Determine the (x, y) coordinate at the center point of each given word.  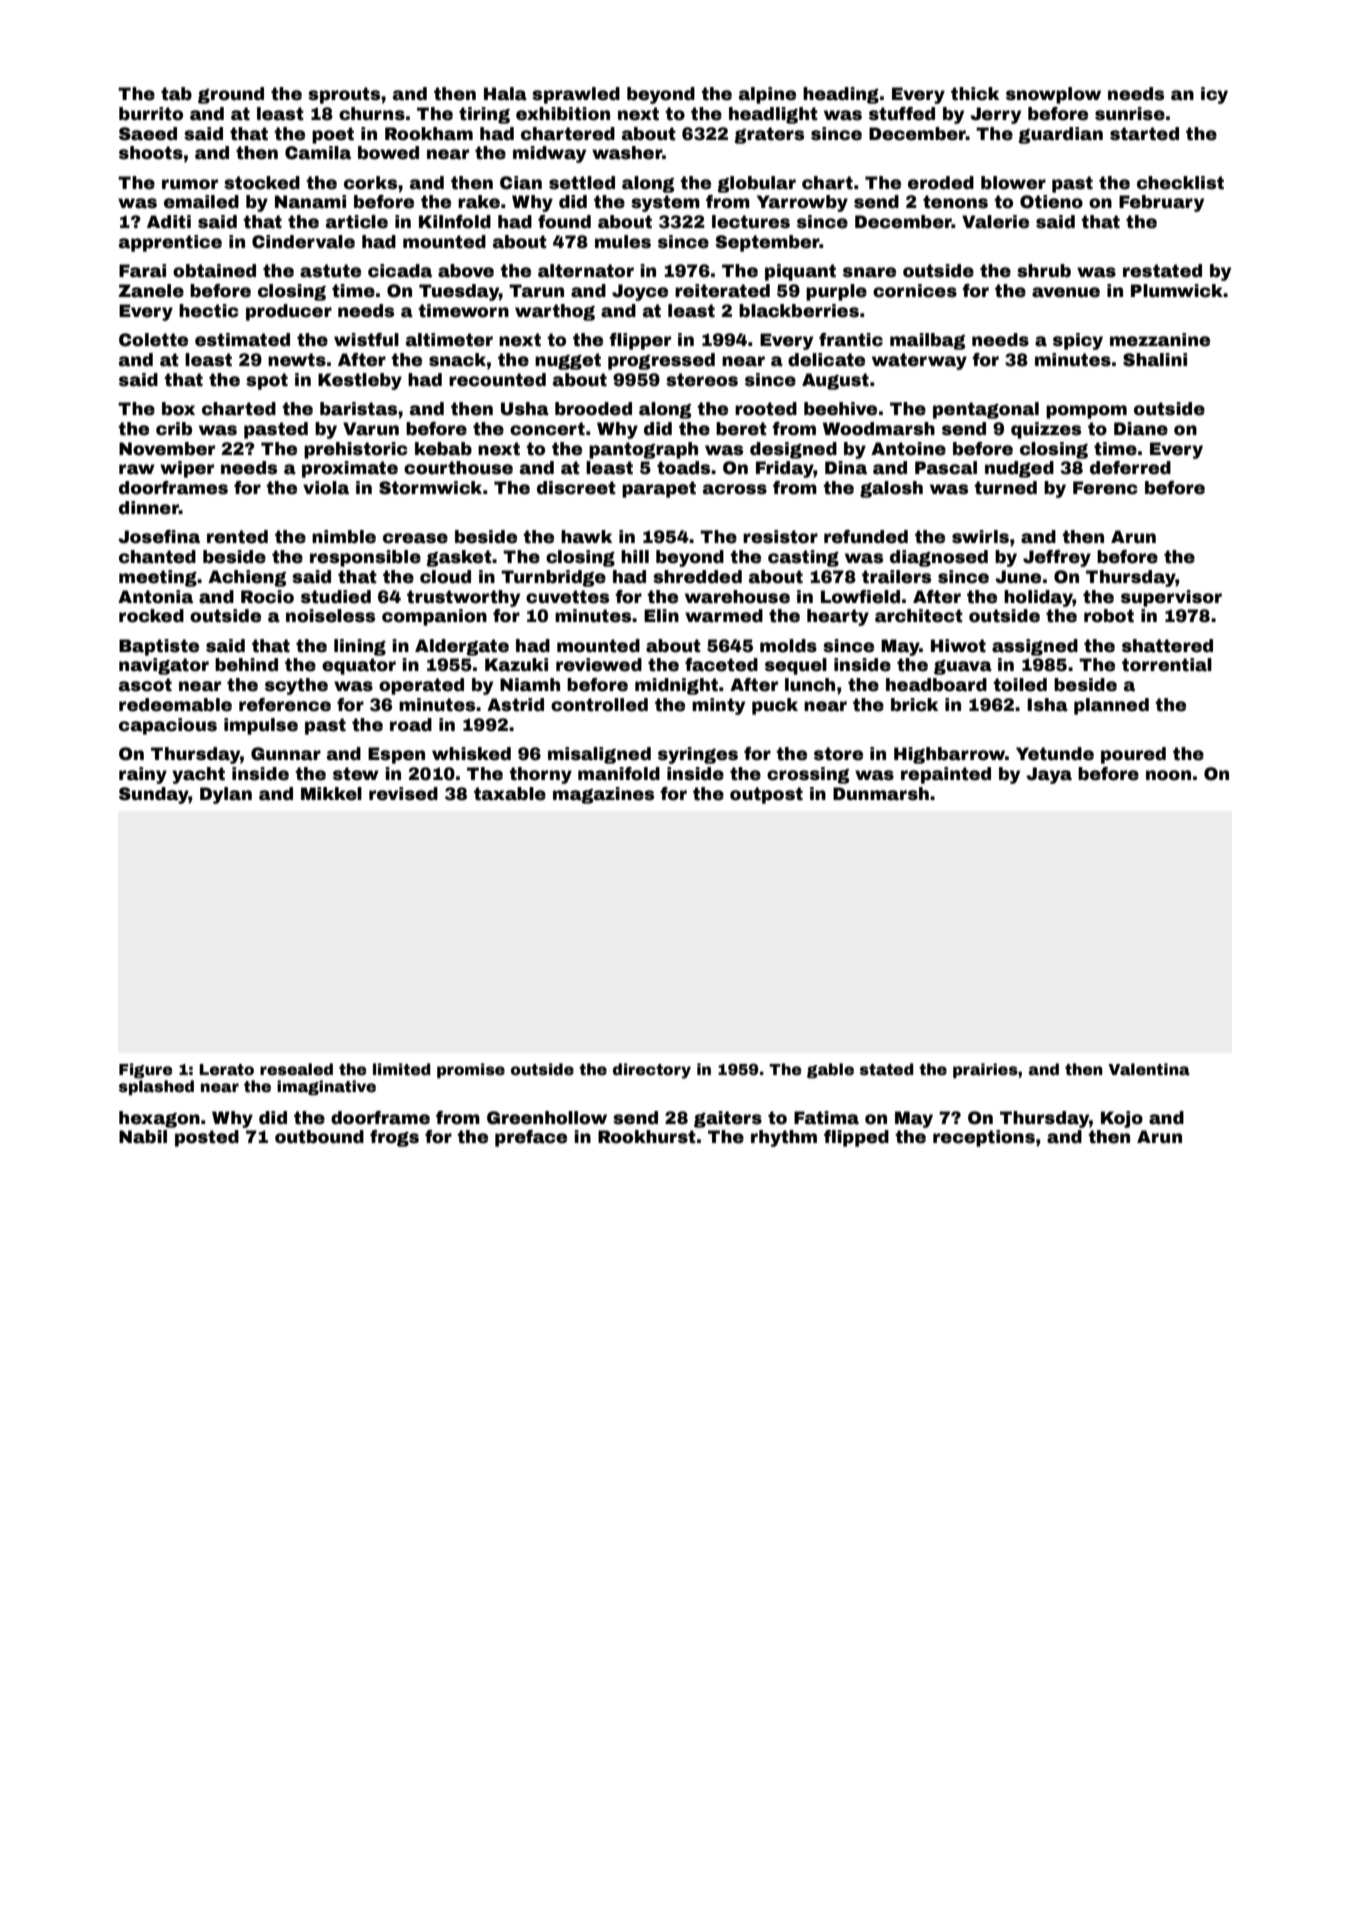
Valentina (1149, 1069)
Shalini (1155, 360)
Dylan (226, 795)
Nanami (310, 202)
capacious (168, 726)
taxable (510, 794)
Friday (785, 469)
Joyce (640, 292)
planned (1111, 706)
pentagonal (986, 410)
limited (402, 1069)
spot (267, 381)
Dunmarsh (881, 794)
